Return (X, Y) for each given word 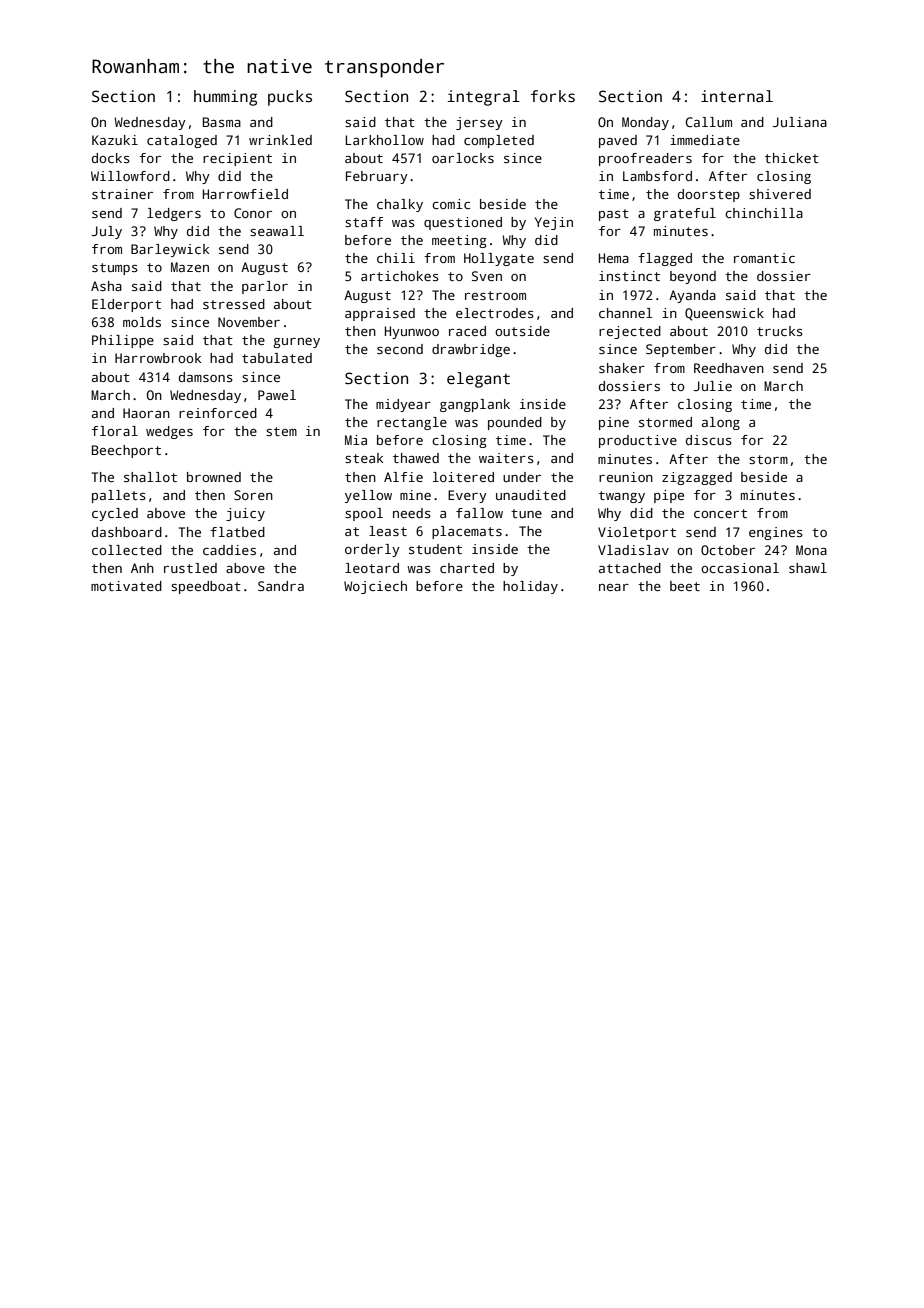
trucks (780, 331)
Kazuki (115, 140)
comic (451, 204)
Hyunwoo (412, 332)
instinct (629, 276)
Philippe (123, 341)
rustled (190, 568)
